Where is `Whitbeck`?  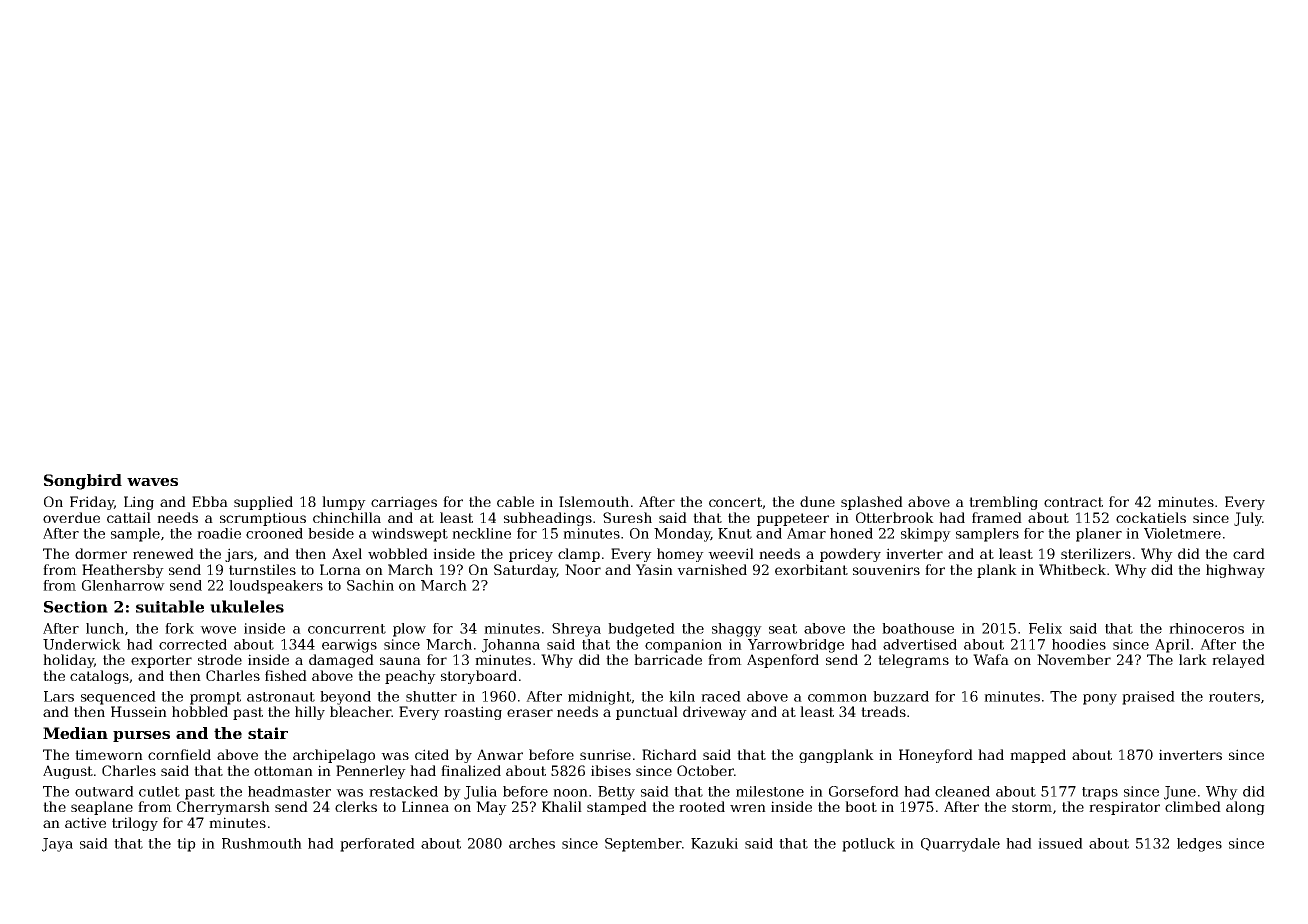 Whitbeck is located at coordinates (1072, 569).
